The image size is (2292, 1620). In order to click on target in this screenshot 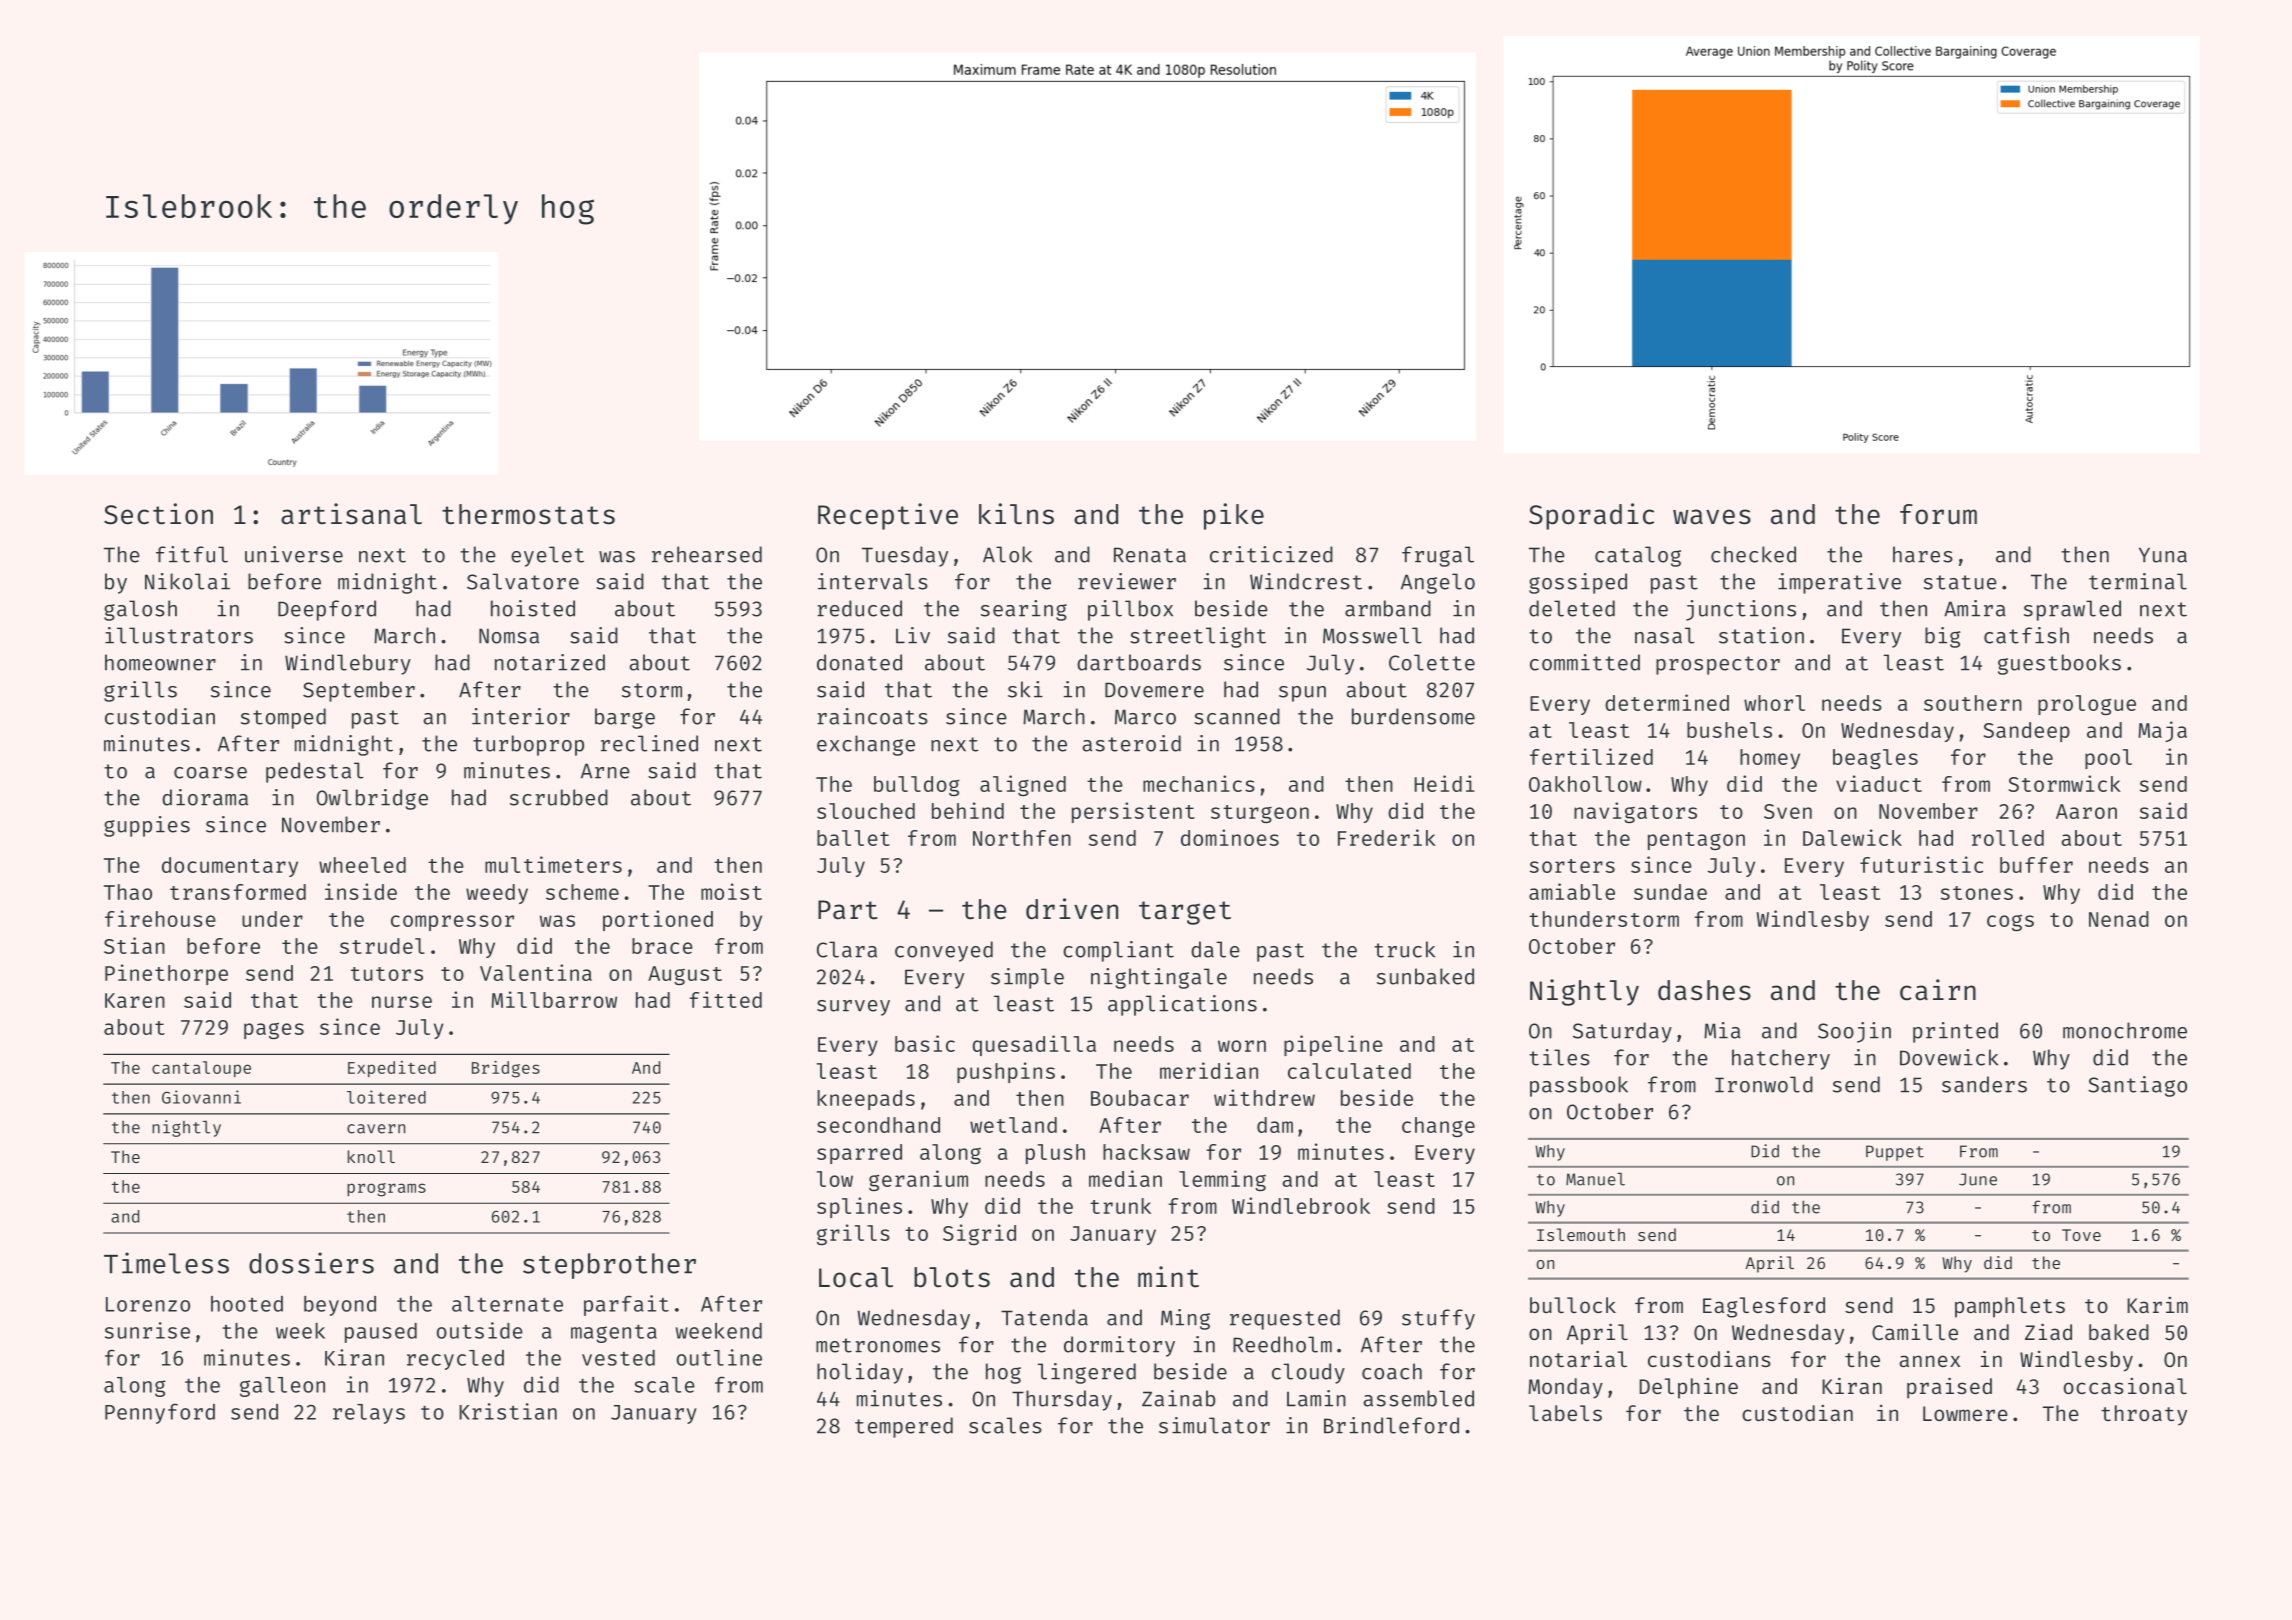, I will do `click(1185, 913)`.
